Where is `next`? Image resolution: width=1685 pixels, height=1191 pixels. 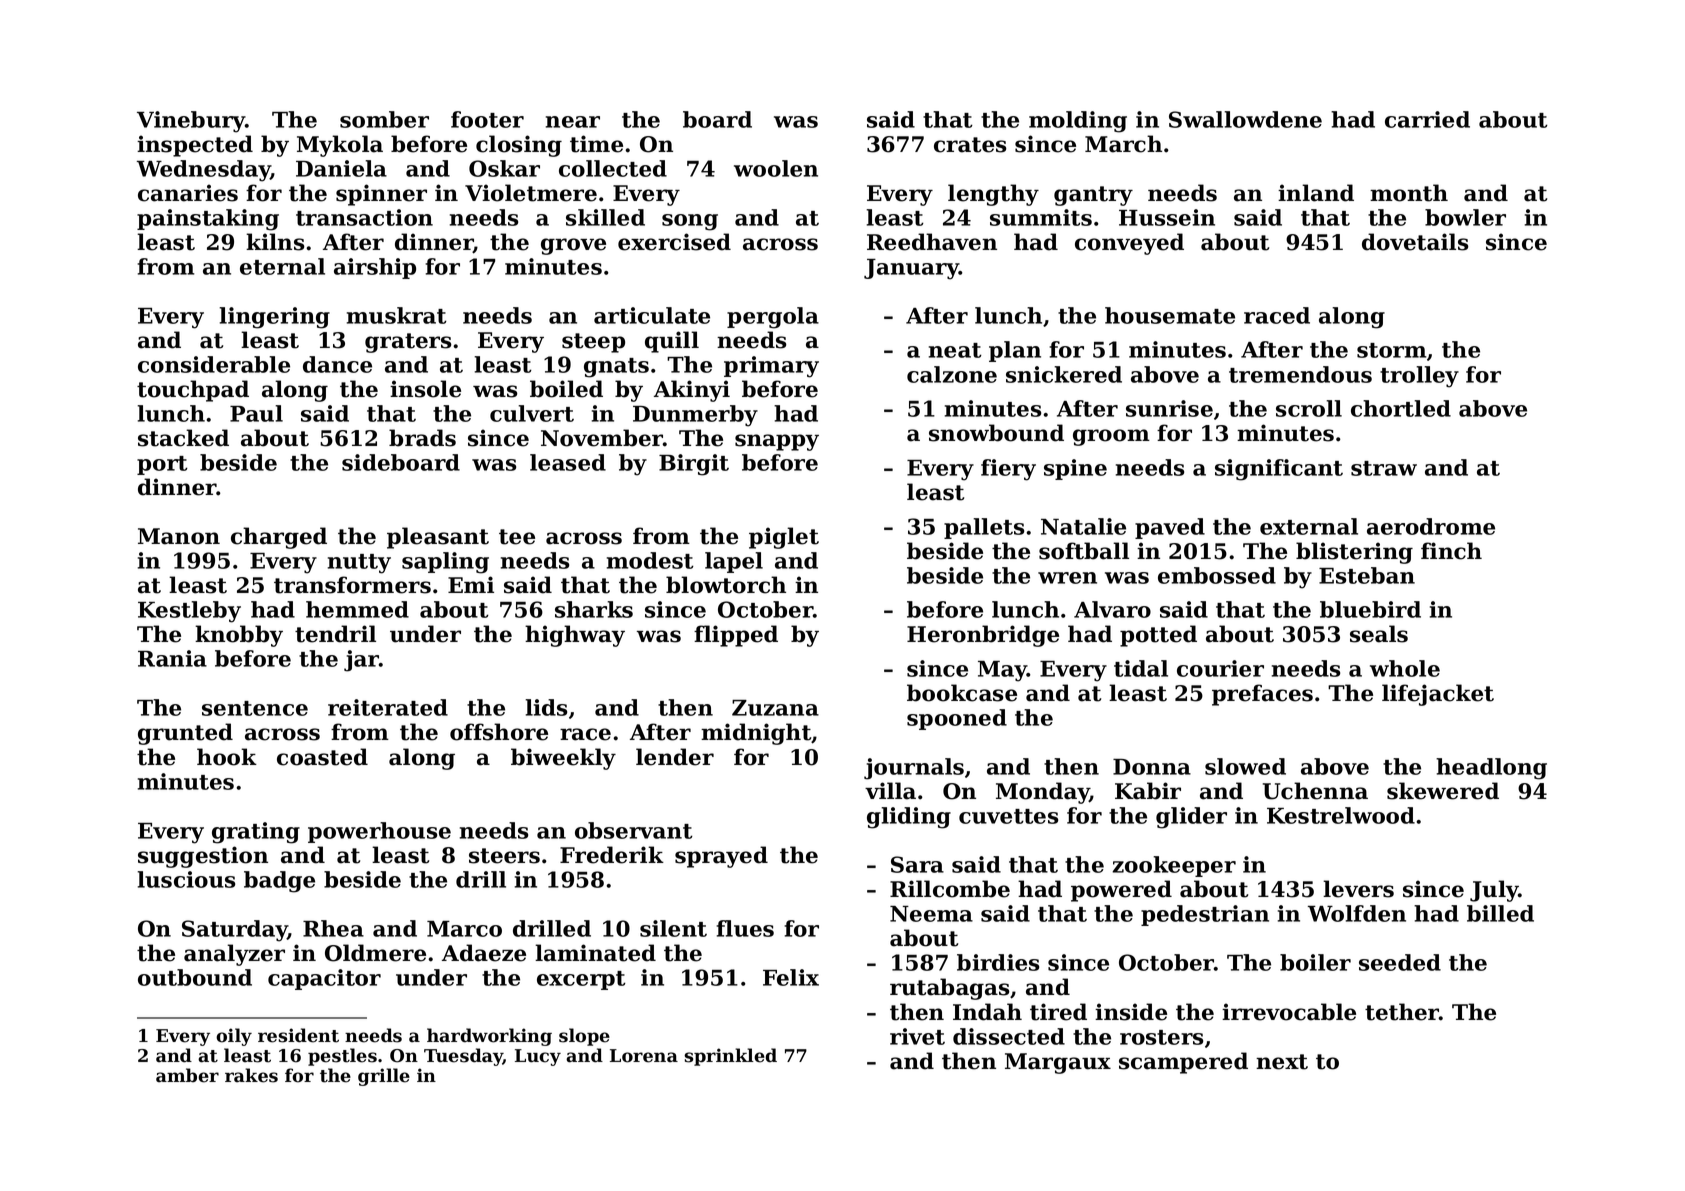 next is located at coordinates (1282, 1062).
